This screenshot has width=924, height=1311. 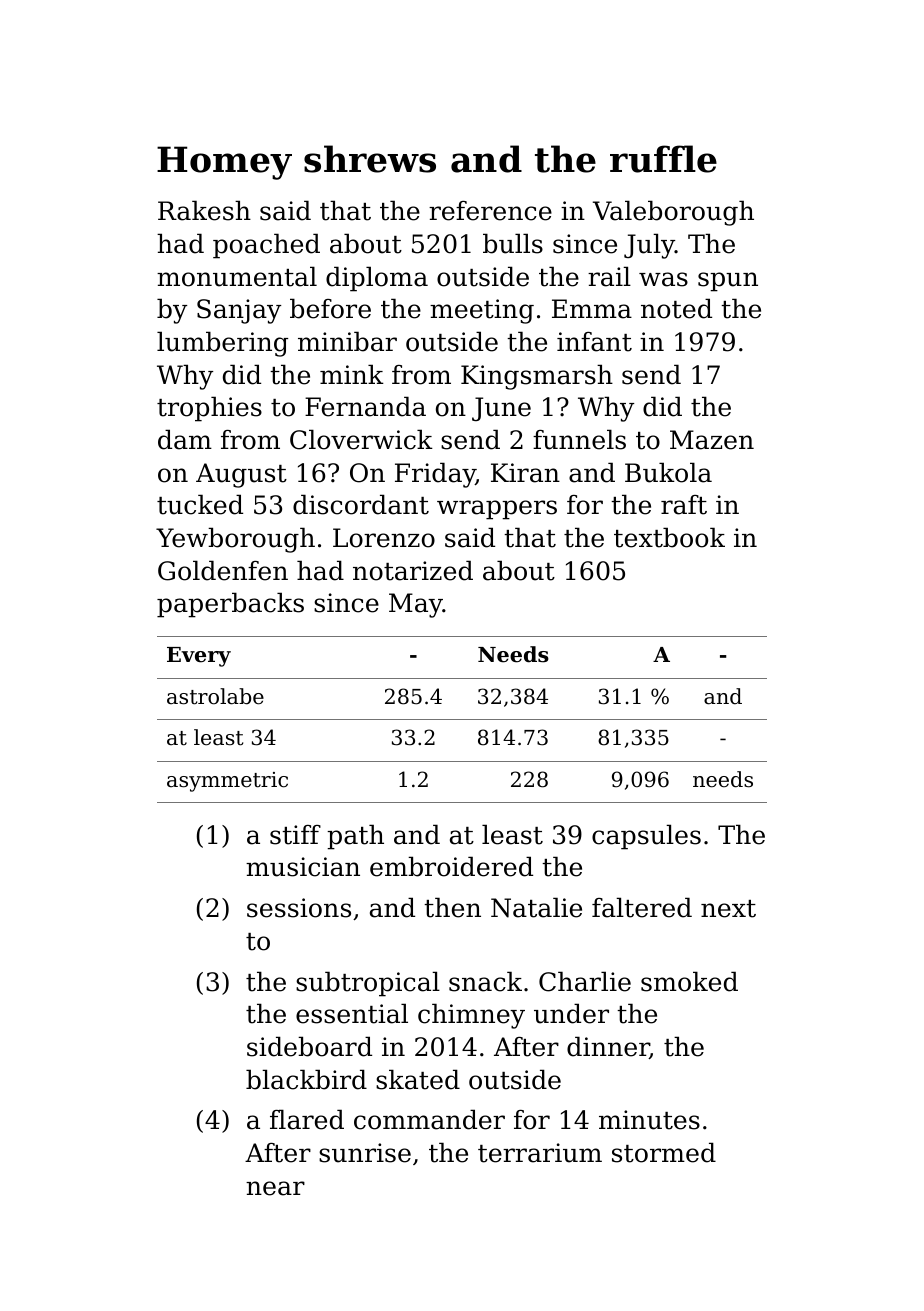 I want to click on trophies, so click(x=209, y=409).
